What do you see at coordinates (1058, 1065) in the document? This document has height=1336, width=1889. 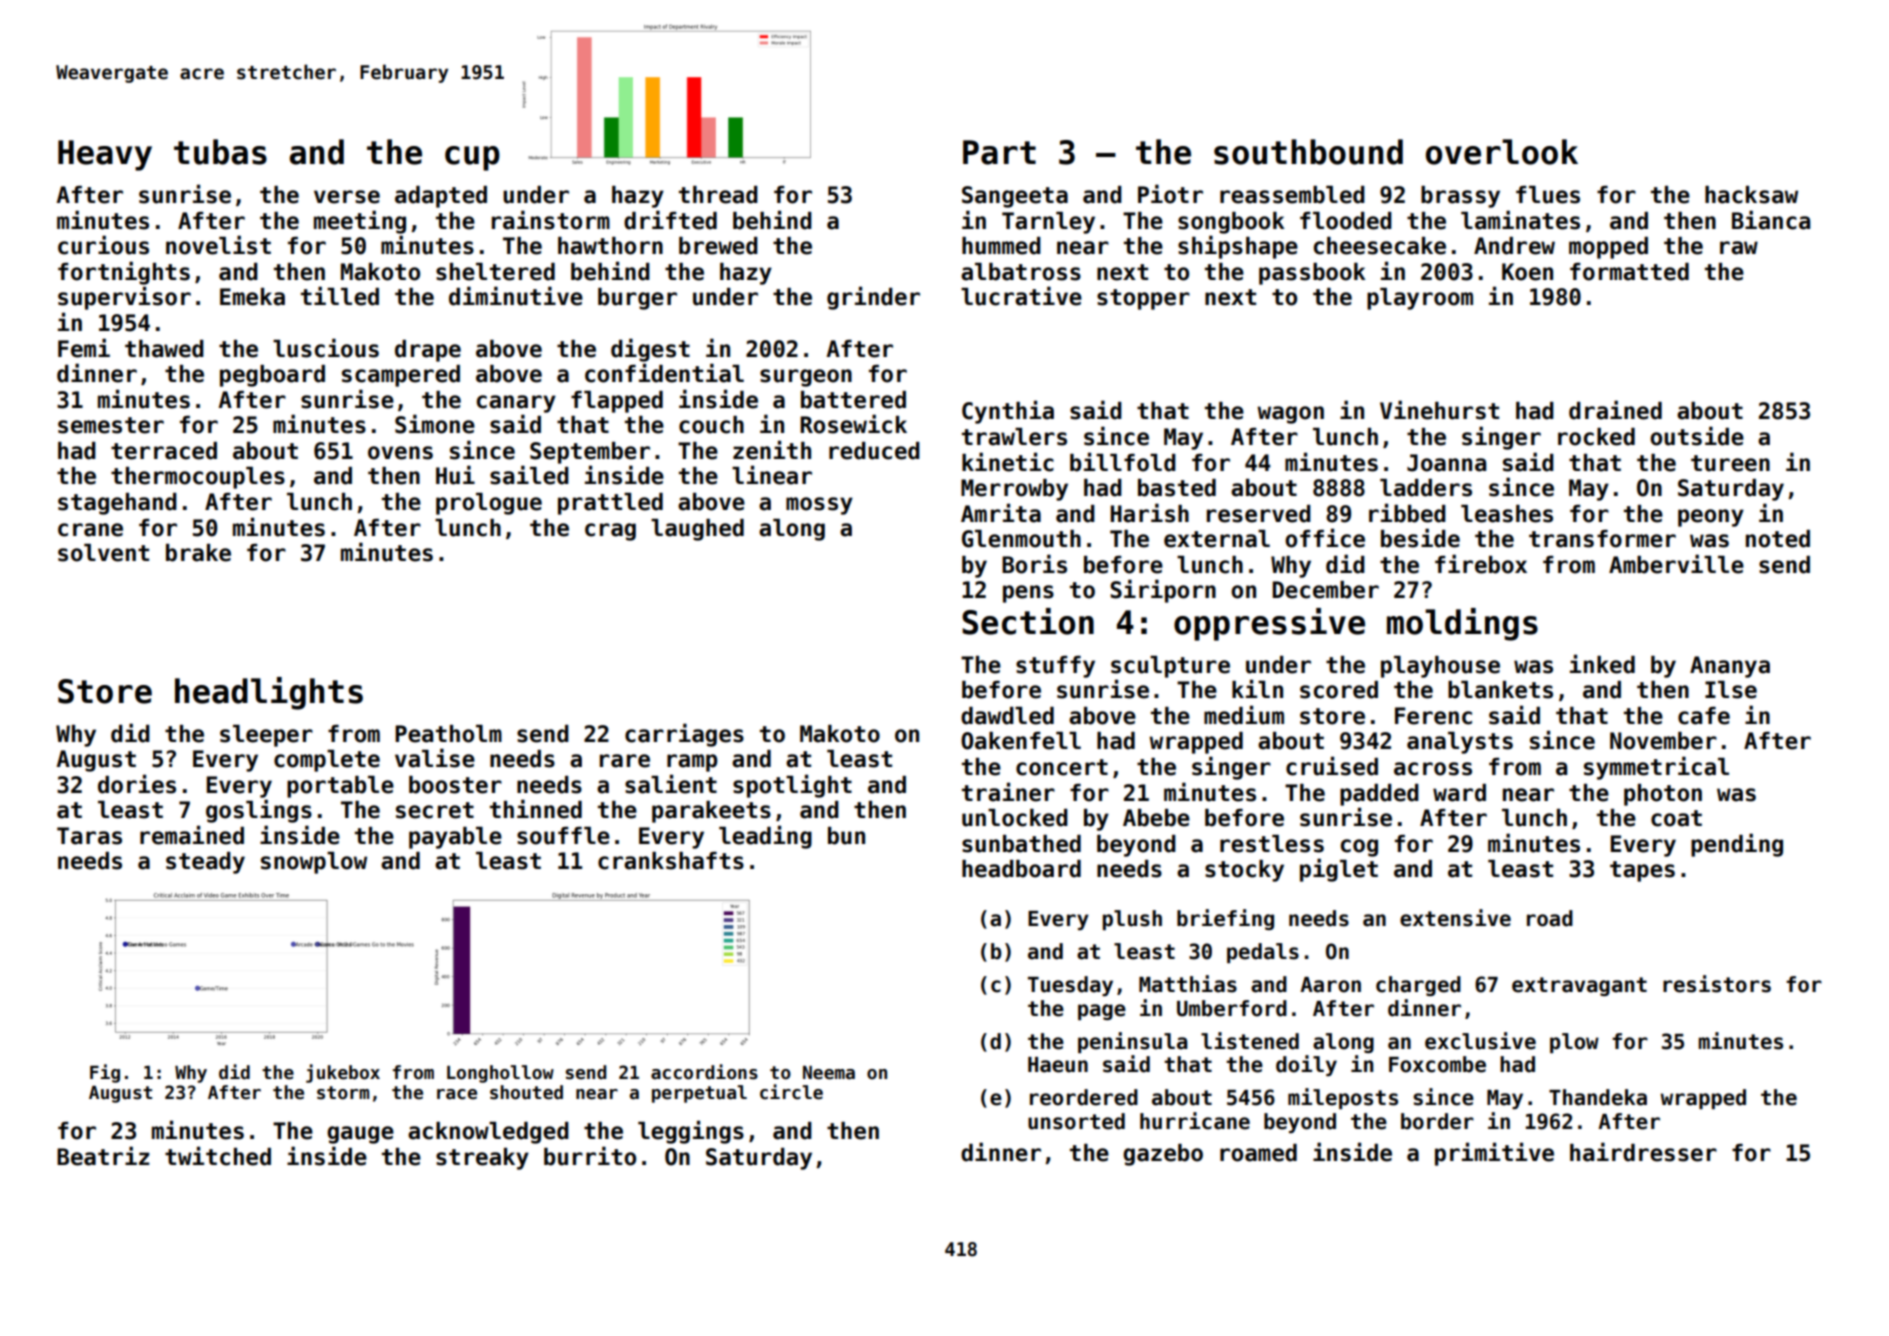 I see `Haeun` at bounding box center [1058, 1065].
